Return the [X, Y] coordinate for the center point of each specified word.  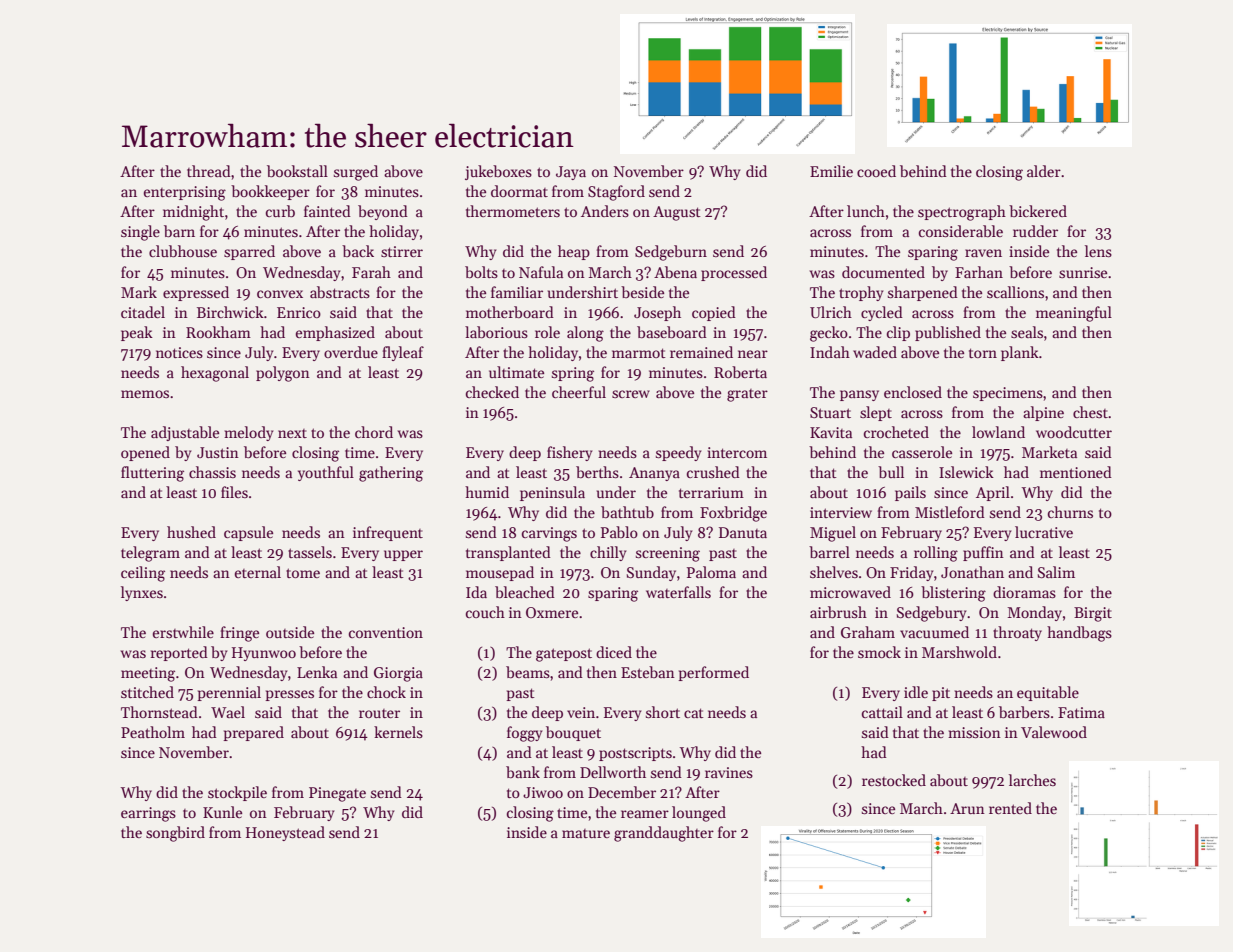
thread [209, 171]
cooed [876, 171]
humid [487, 492]
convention [386, 632]
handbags [1079, 634]
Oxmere [552, 612]
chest [1090, 412]
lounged [699, 814]
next [292, 433]
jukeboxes [498, 172]
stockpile [237, 793]
